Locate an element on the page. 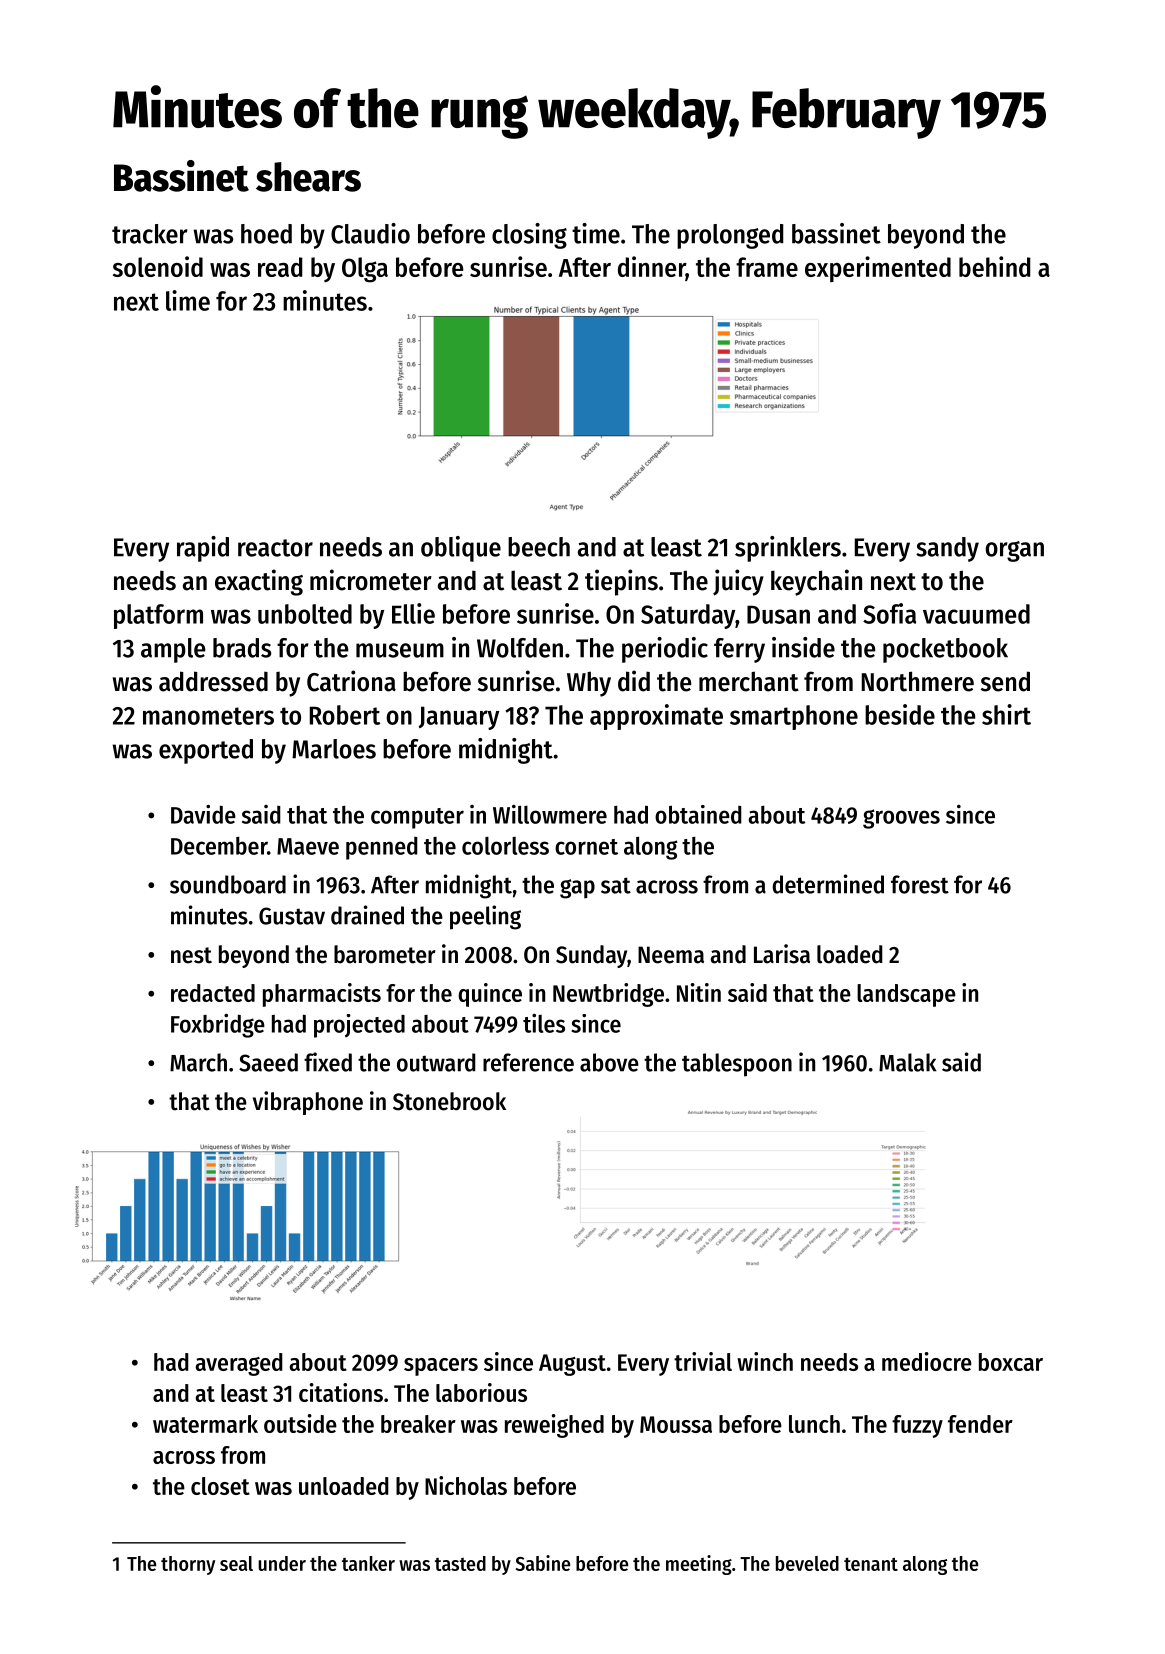 Image resolution: width=1165 pixels, height=1654 pixels. landscape is located at coordinates (906, 995).
